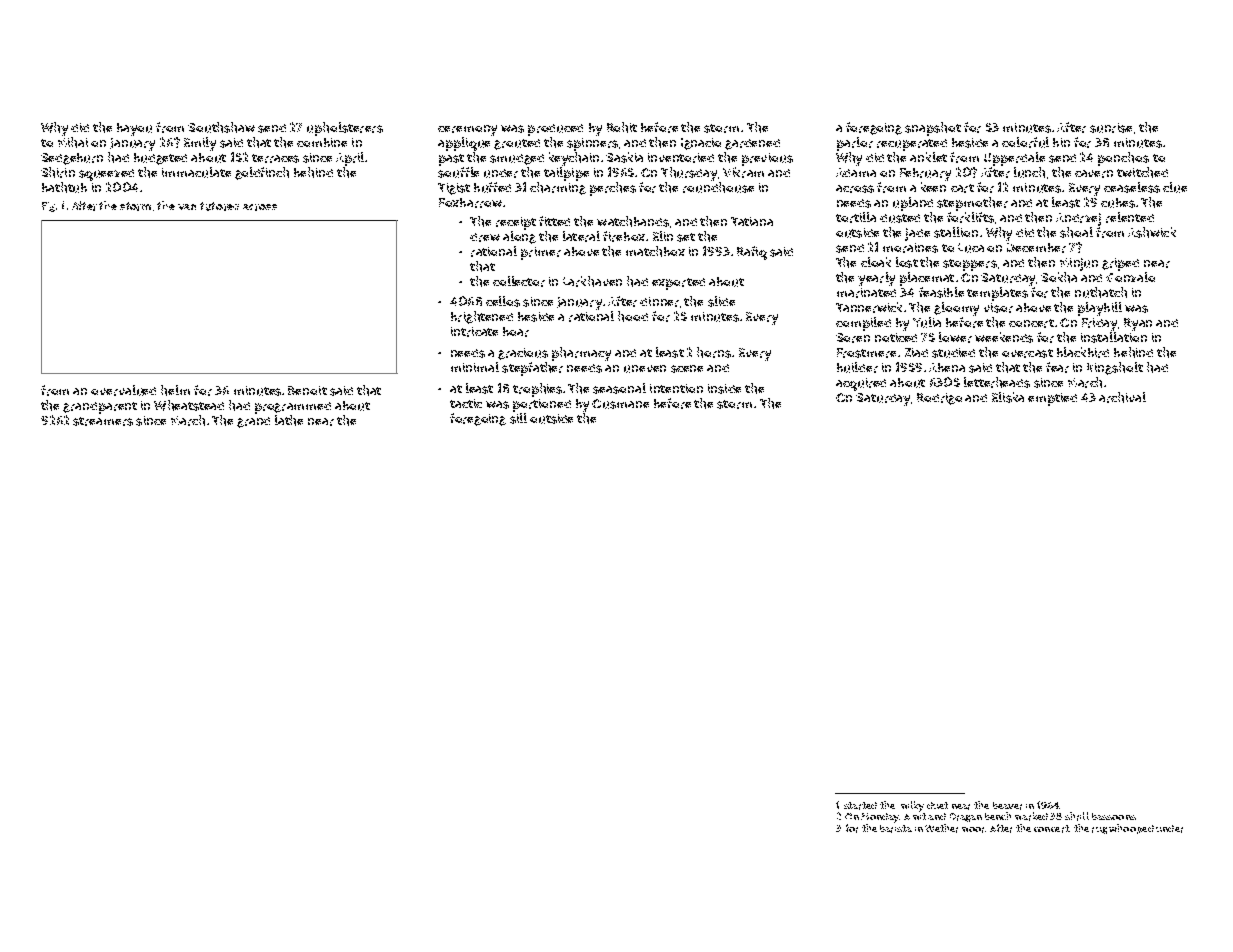  What do you see at coordinates (518, 418) in the screenshot?
I see `sill` at bounding box center [518, 418].
